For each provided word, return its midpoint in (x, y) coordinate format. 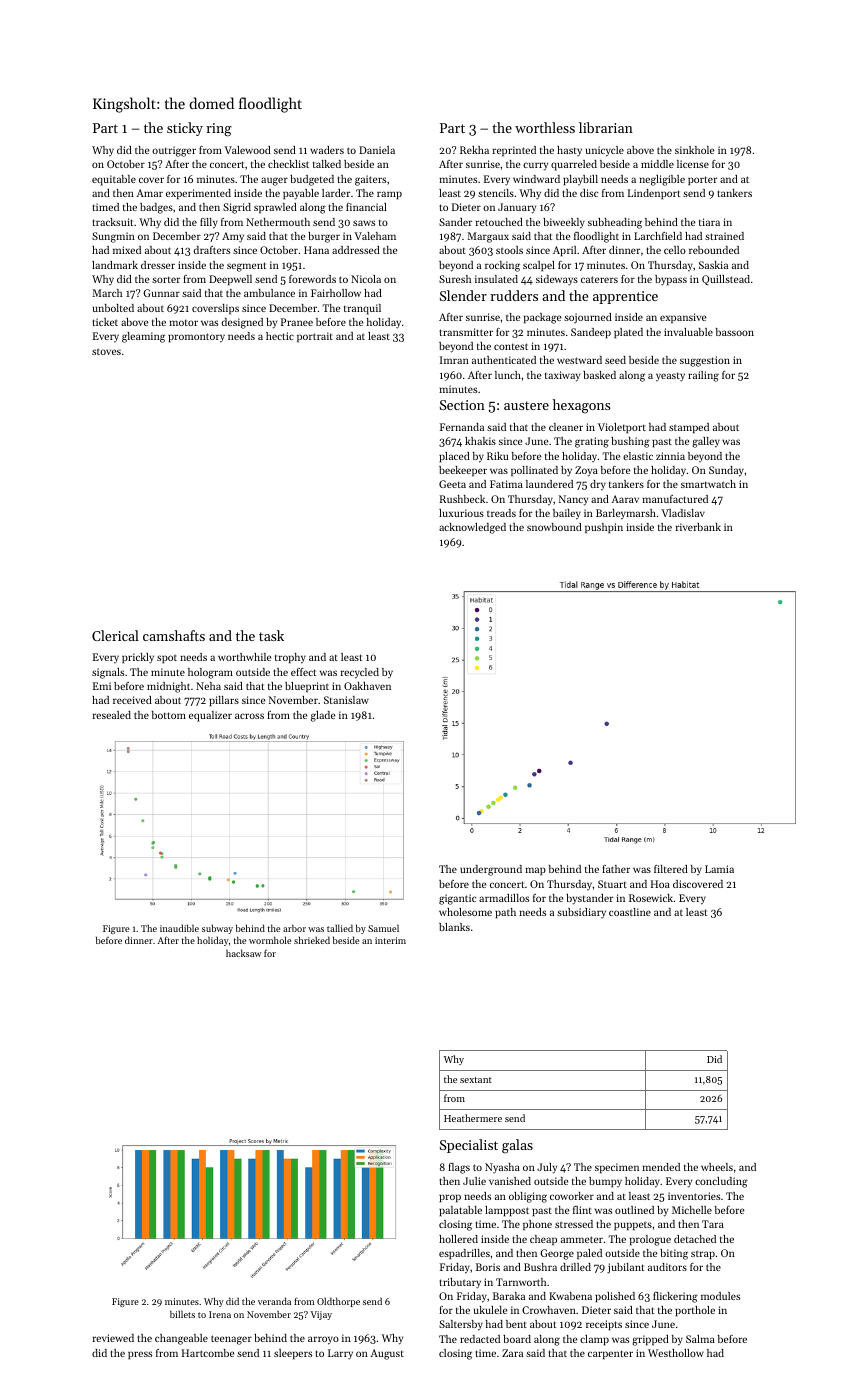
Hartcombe (208, 1353)
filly (209, 223)
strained (724, 236)
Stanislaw (346, 700)
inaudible (179, 928)
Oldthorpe (338, 1302)
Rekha (474, 150)
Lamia (719, 869)
